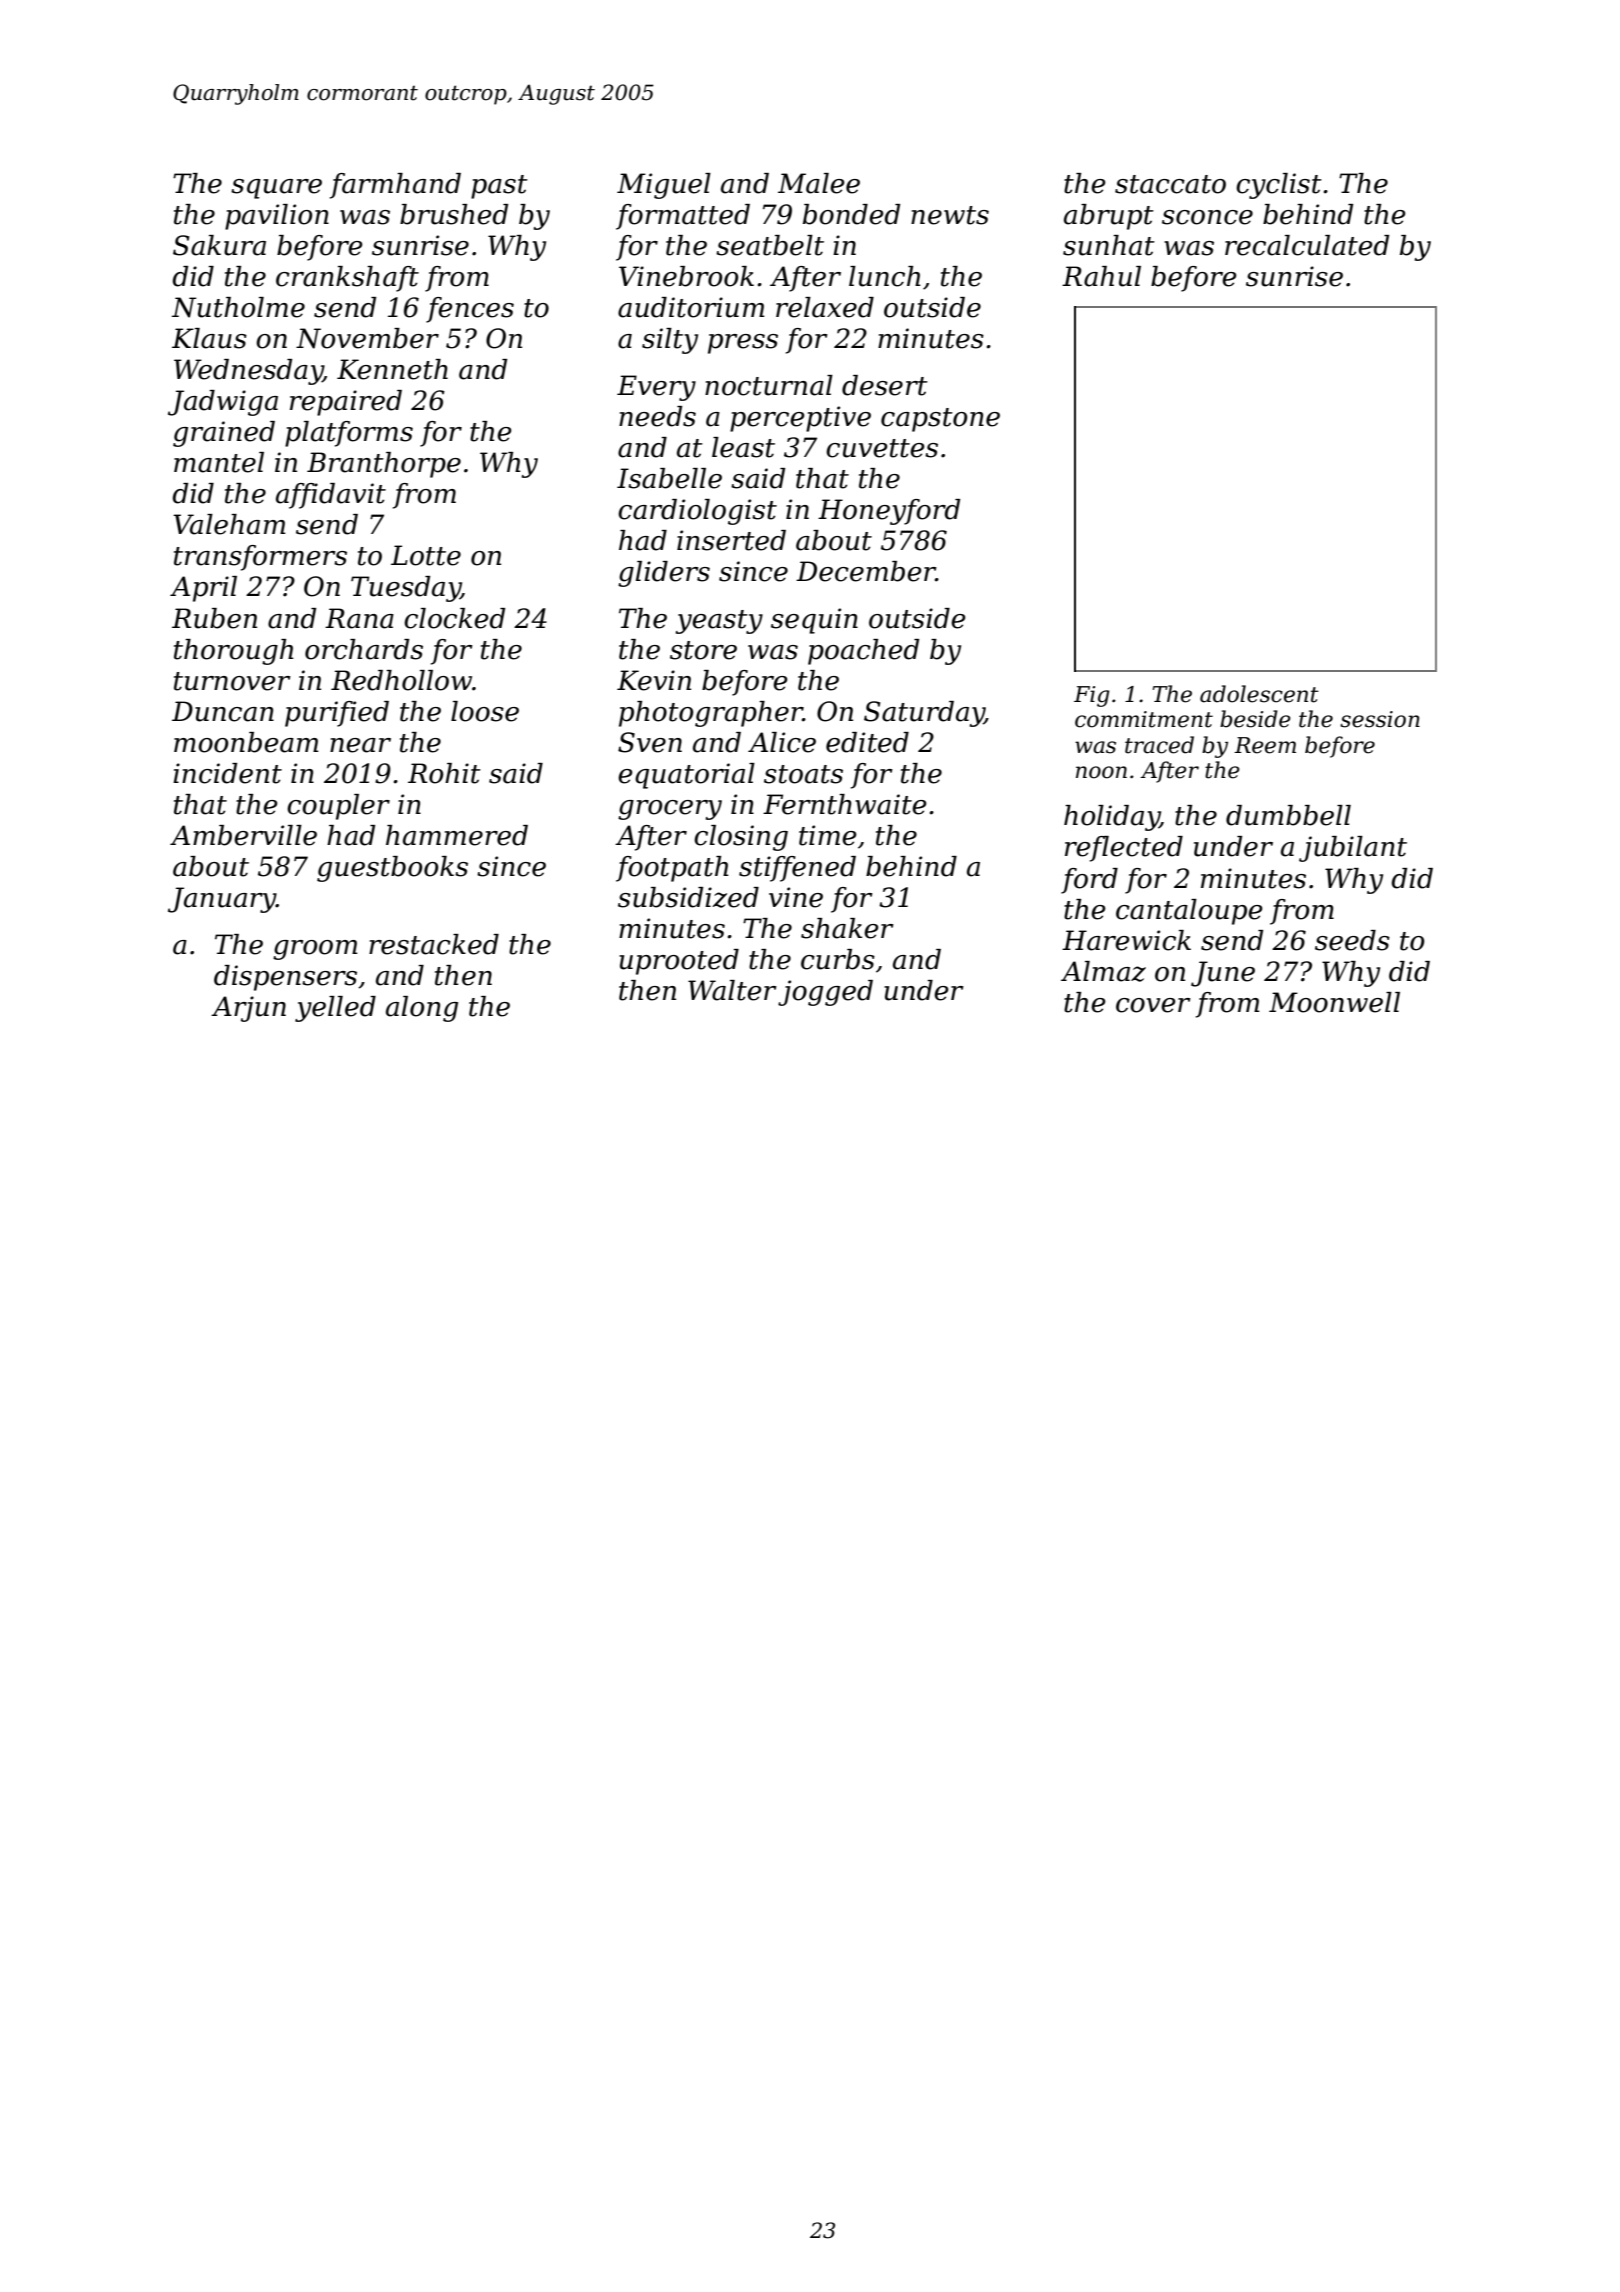  Describe the element at coordinates (444, 773) in the document. I see `Rohit` at that location.
